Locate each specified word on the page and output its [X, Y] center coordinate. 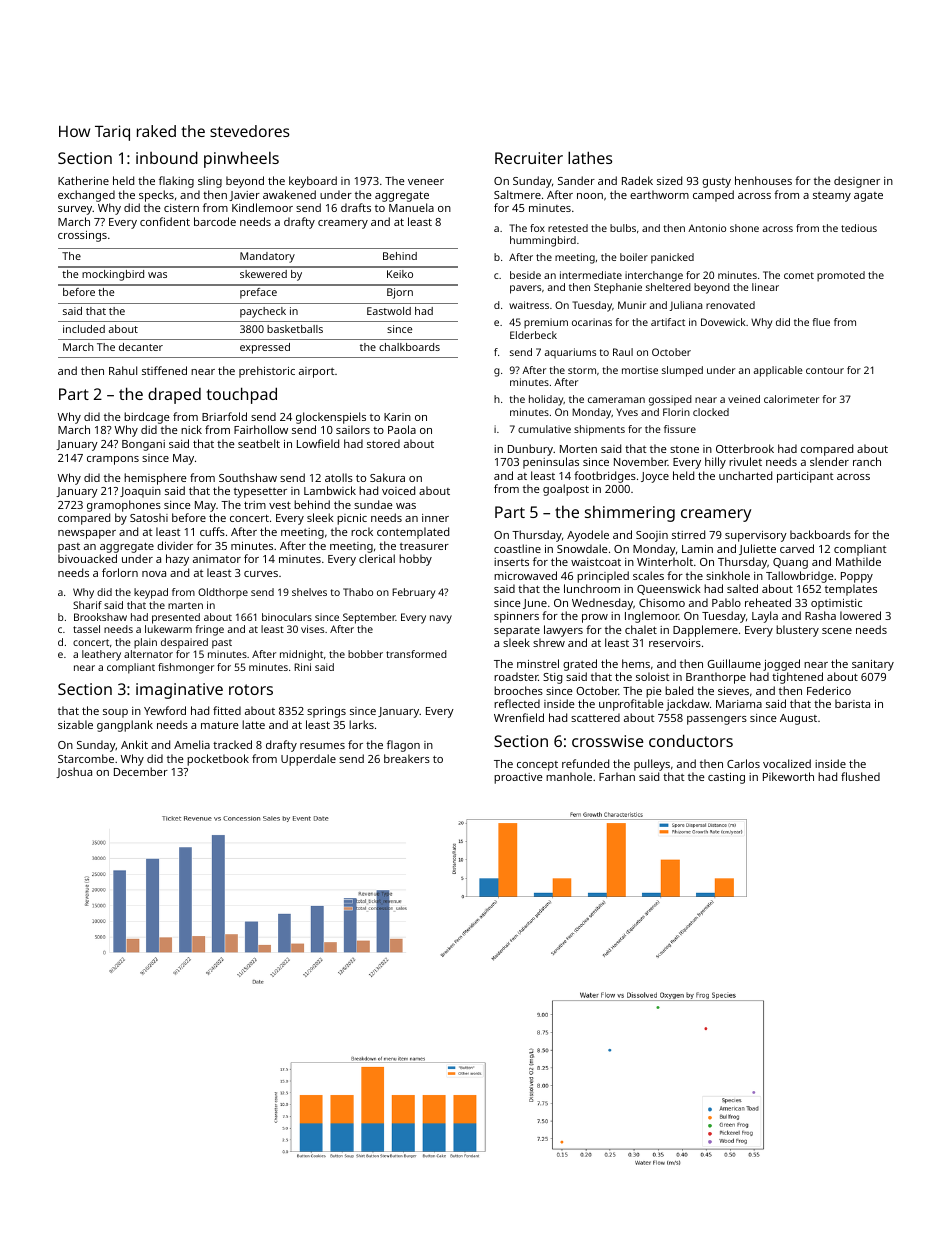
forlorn [120, 572]
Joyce [655, 477]
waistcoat [596, 562]
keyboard [313, 182]
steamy [832, 197]
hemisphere [155, 479]
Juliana [686, 306]
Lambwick [330, 490]
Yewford [165, 710]
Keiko [400, 274]
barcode [215, 221]
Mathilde [858, 561]
